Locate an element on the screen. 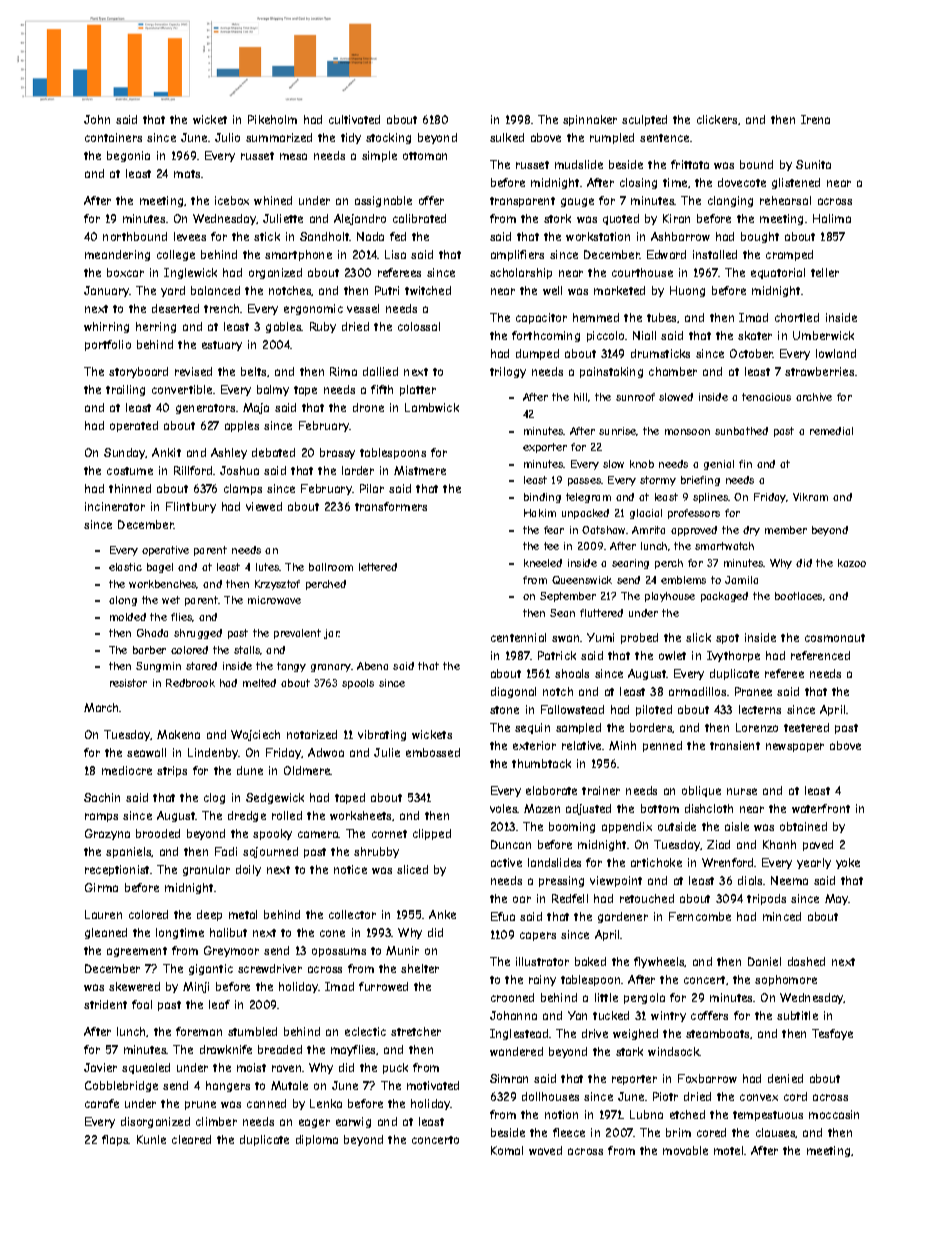 This screenshot has width=952, height=1233. diploma is located at coordinates (317, 1140).
